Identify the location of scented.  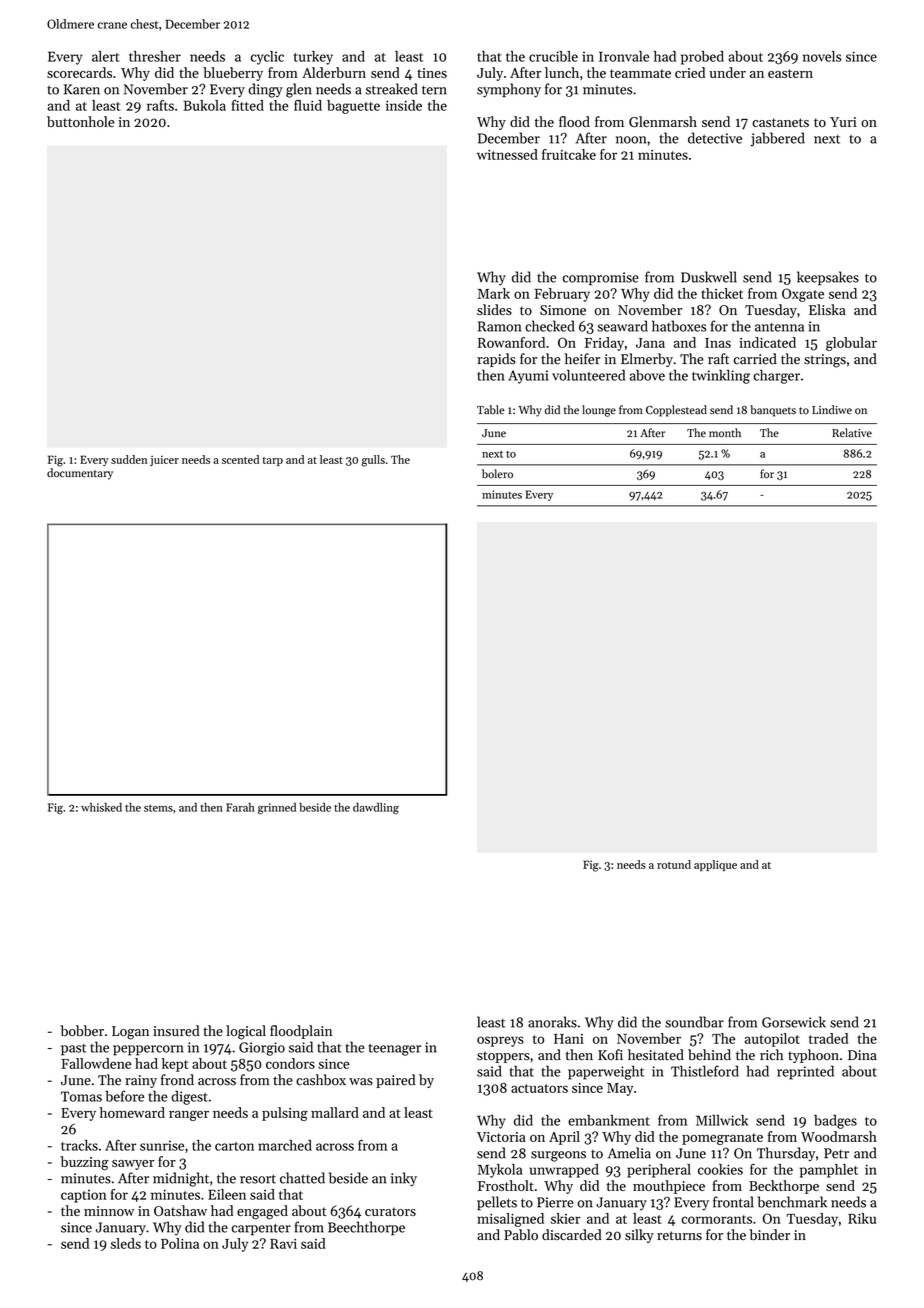
(240, 459).
